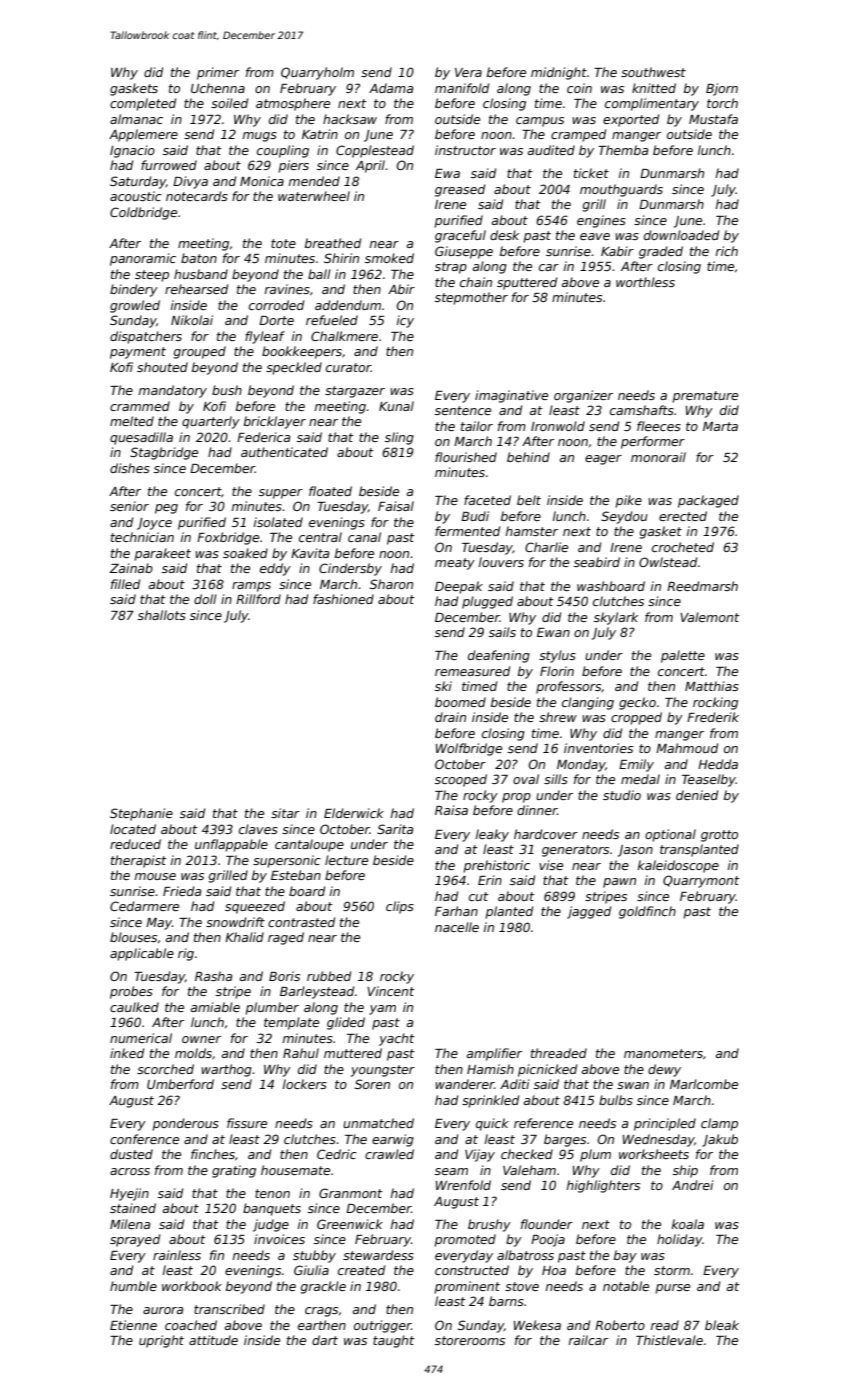 Image resolution: width=849 pixels, height=1400 pixels. What do you see at coordinates (722, 89) in the screenshot?
I see `Bjorn` at bounding box center [722, 89].
